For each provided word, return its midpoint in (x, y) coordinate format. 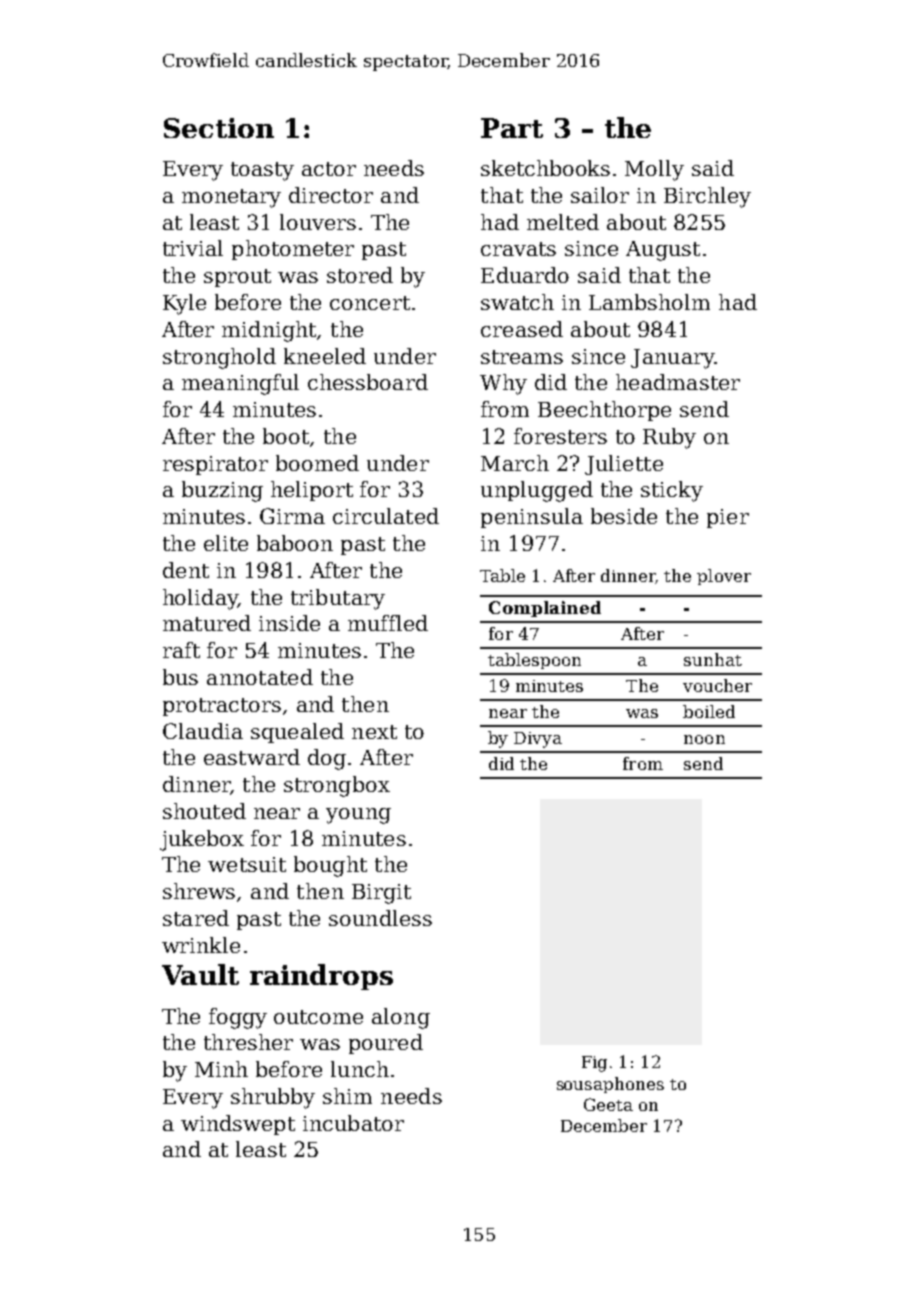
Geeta (608, 1104)
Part (512, 128)
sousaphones (610, 1085)
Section (219, 128)
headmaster (678, 382)
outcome (318, 1017)
